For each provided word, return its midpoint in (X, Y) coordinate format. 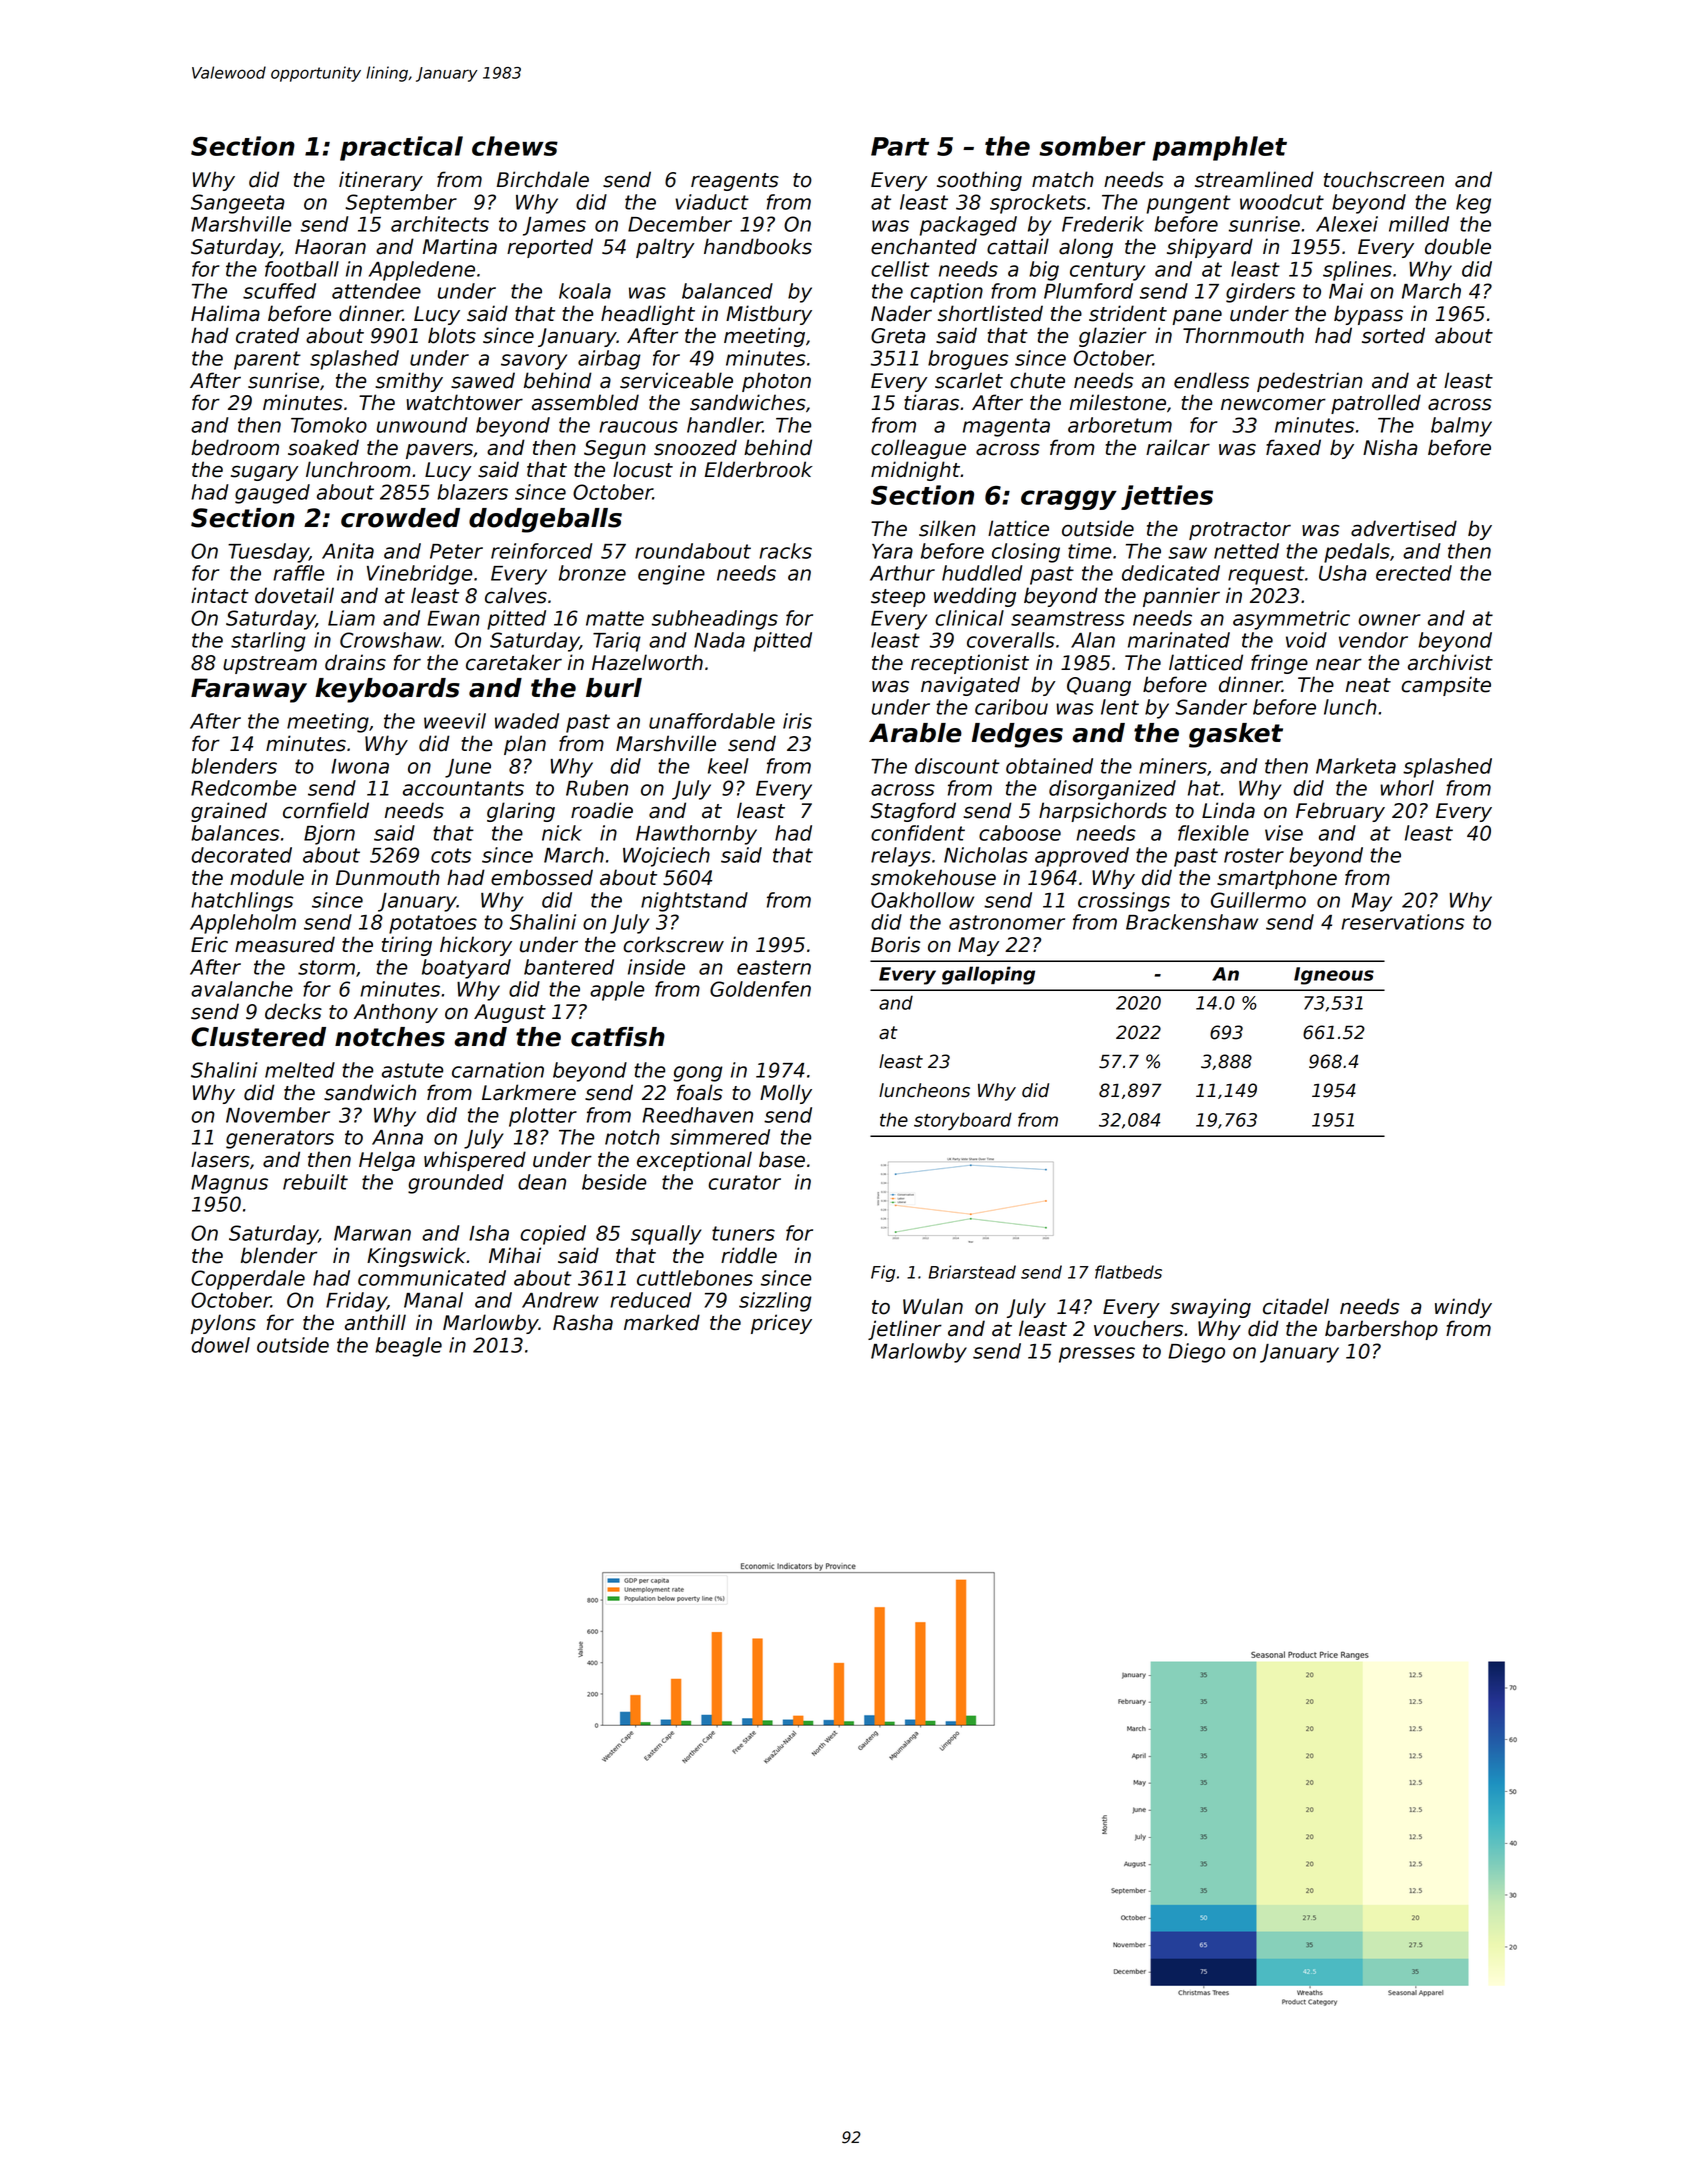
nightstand (694, 902)
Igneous (1334, 976)
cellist (900, 269)
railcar (1178, 447)
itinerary (381, 181)
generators (280, 1139)
